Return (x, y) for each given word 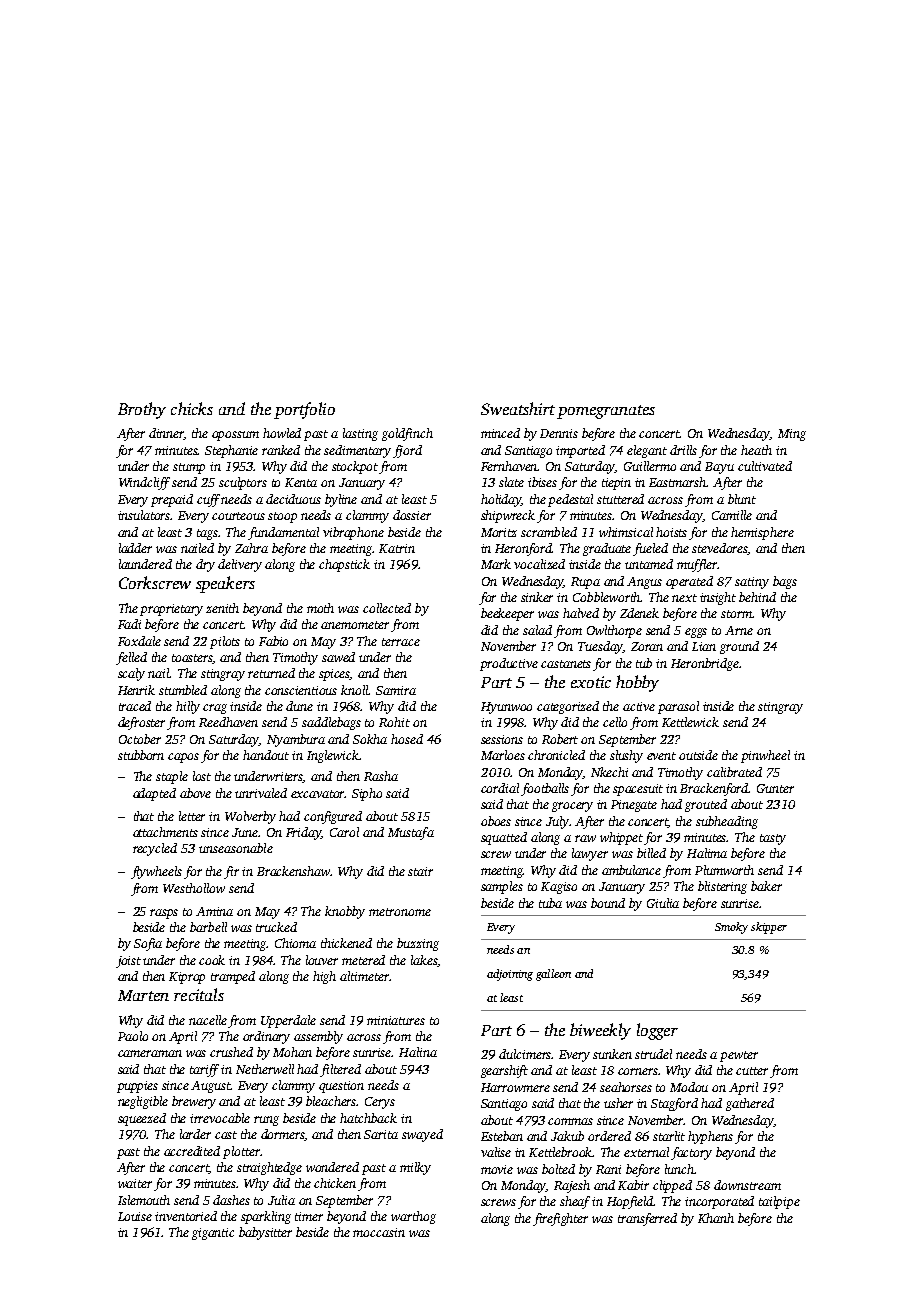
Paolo (133, 1036)
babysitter (265, 1233)
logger (657, 1031)
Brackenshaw (294, 871)
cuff (208, 500)
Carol (344, 832)
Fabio (273, 641)
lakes (424, 961)
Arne (739, 630)
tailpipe (779, 1202)
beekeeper (507, 614)
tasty (773, 839)
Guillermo (650, 466)
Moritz (499, 532)
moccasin (379, 1232)
